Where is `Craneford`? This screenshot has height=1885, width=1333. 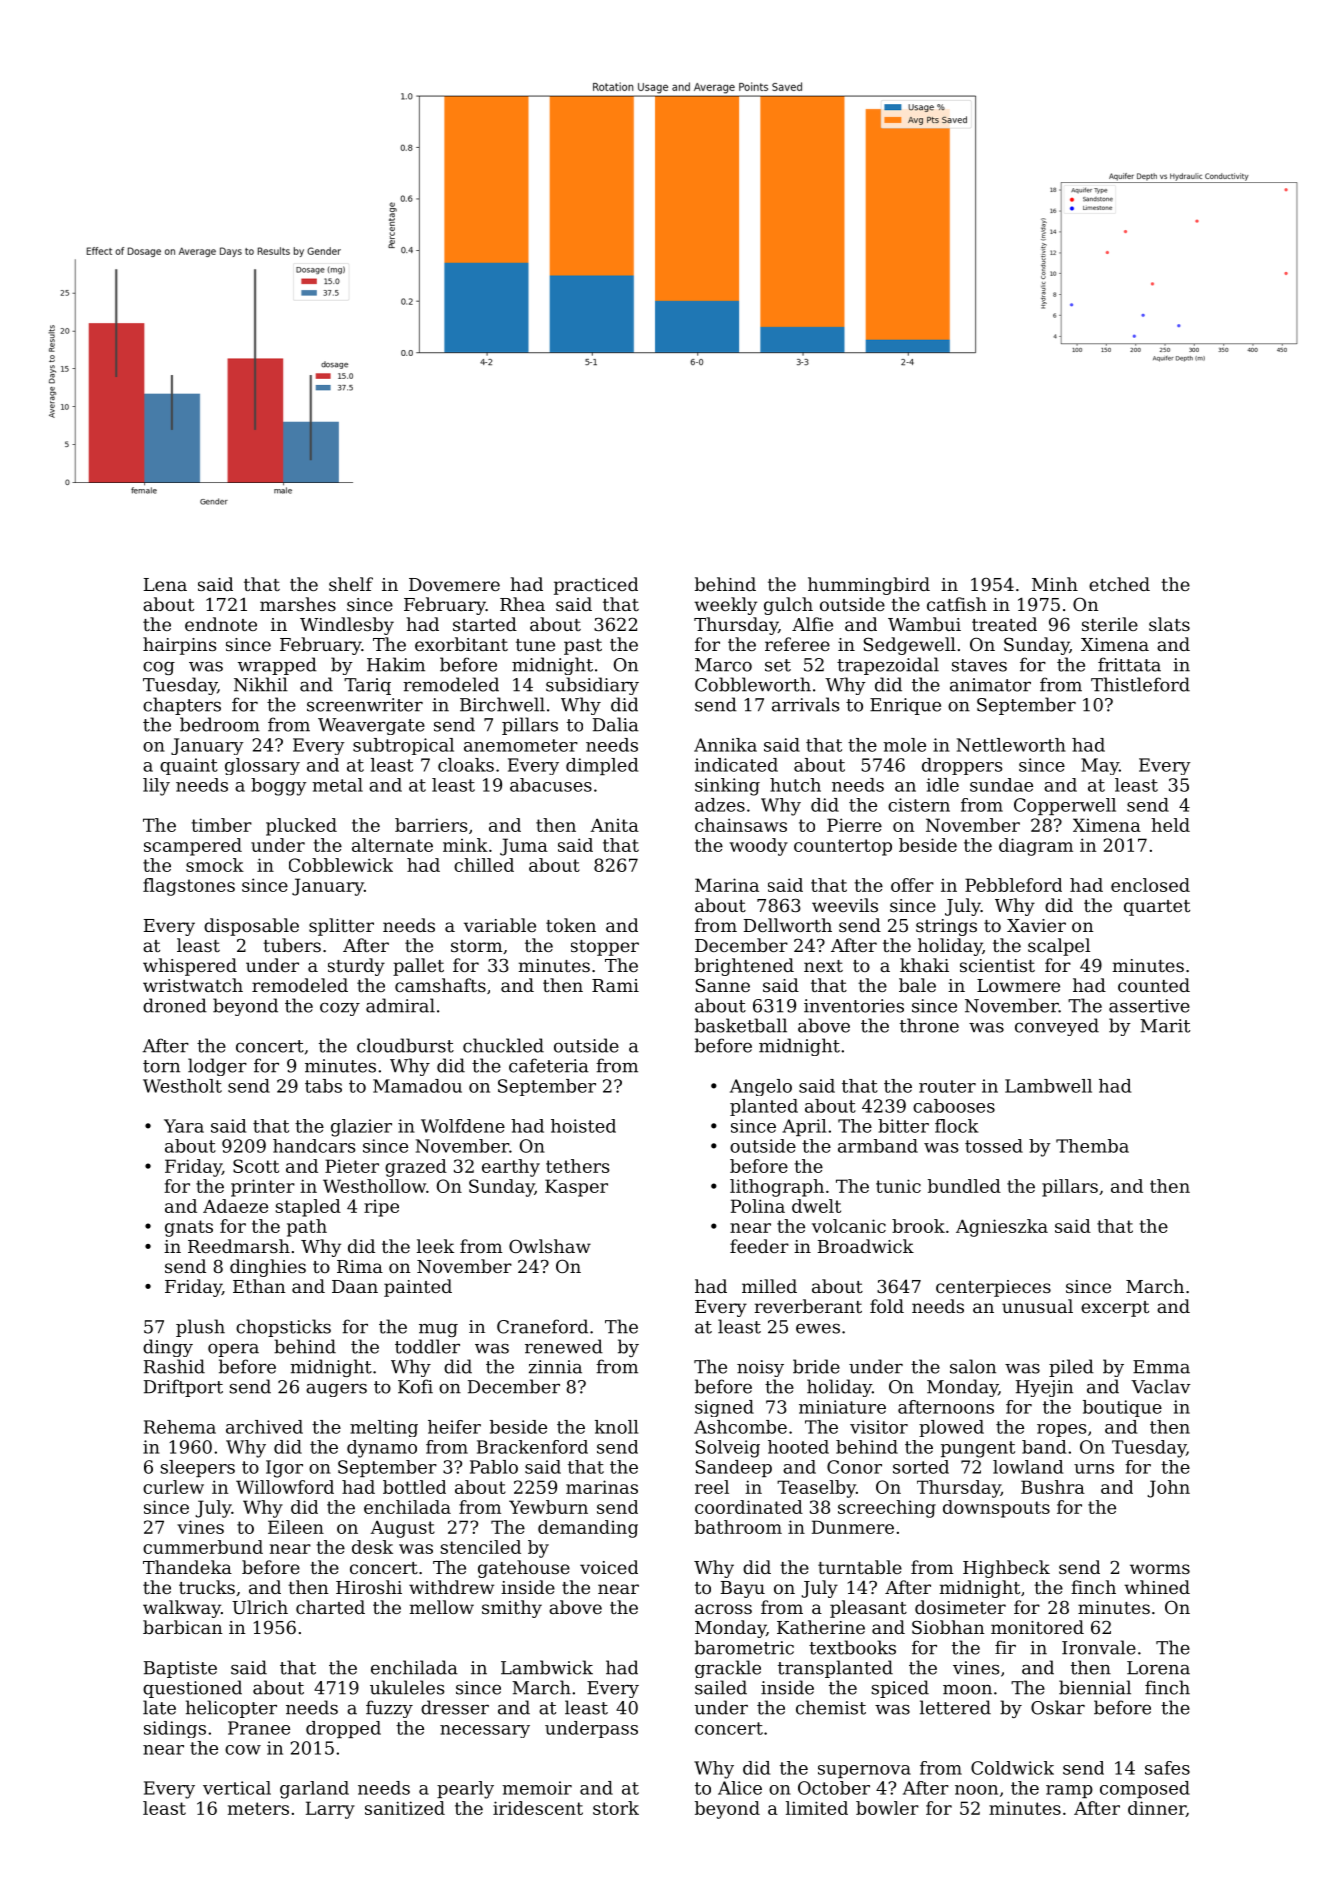
Craneford is located at coordinates (542, 1326).
